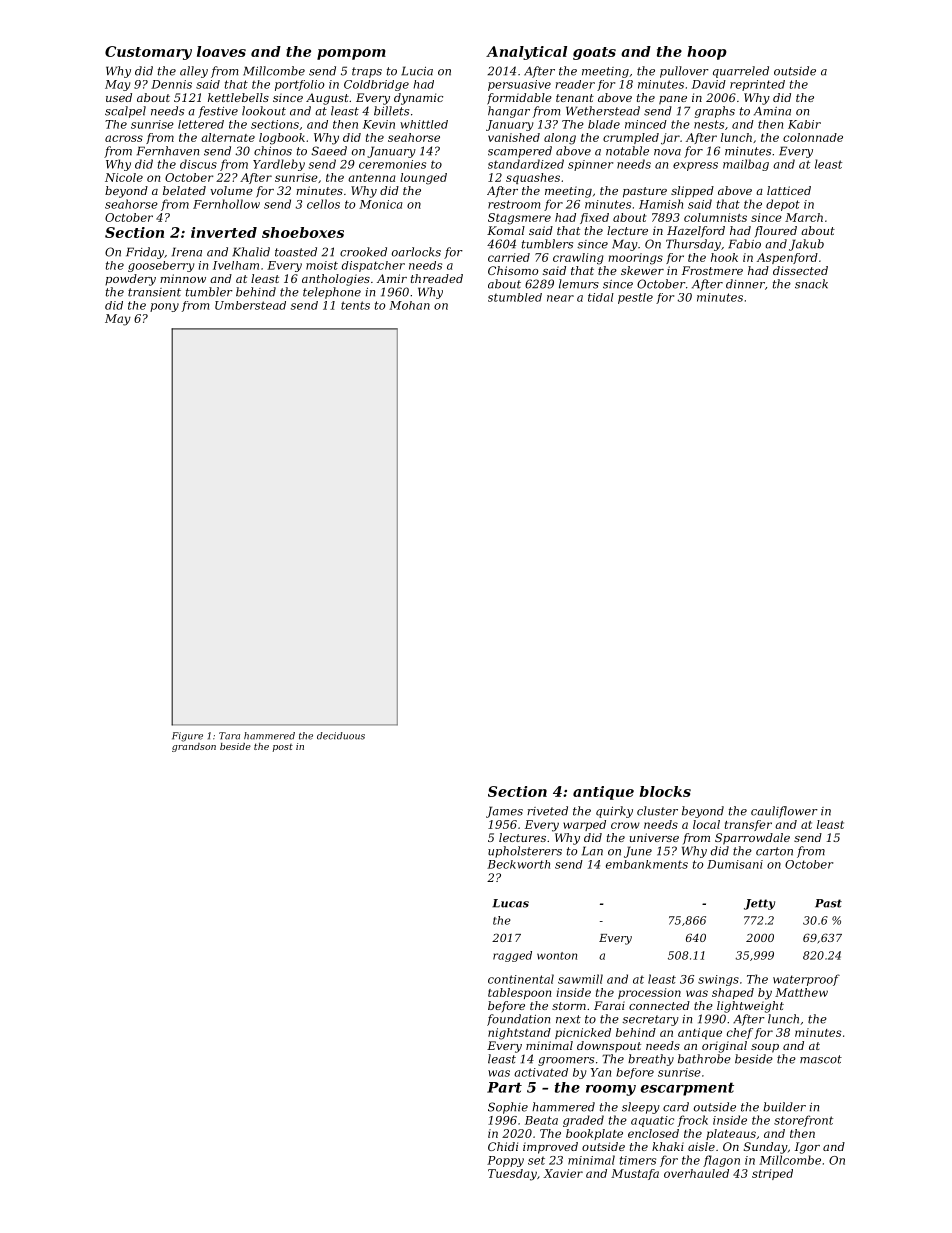 This screenshot has height=1233, width=952. What do you see at coordinates (746, 165) in the screenshot?
I see `mailbag` at bounding box center [746, 165].
